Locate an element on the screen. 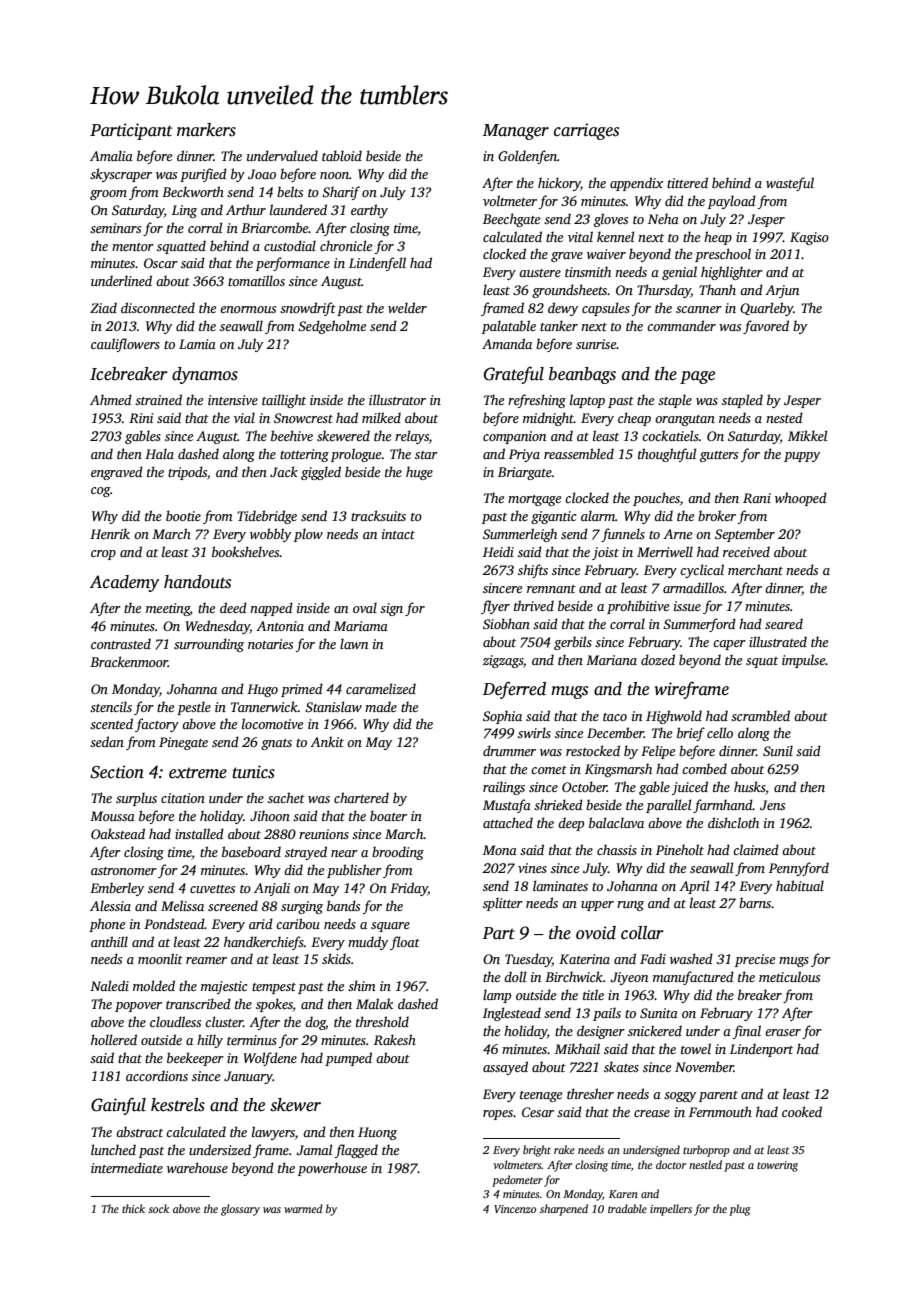  beehive is located at coordinates (292, 435).
